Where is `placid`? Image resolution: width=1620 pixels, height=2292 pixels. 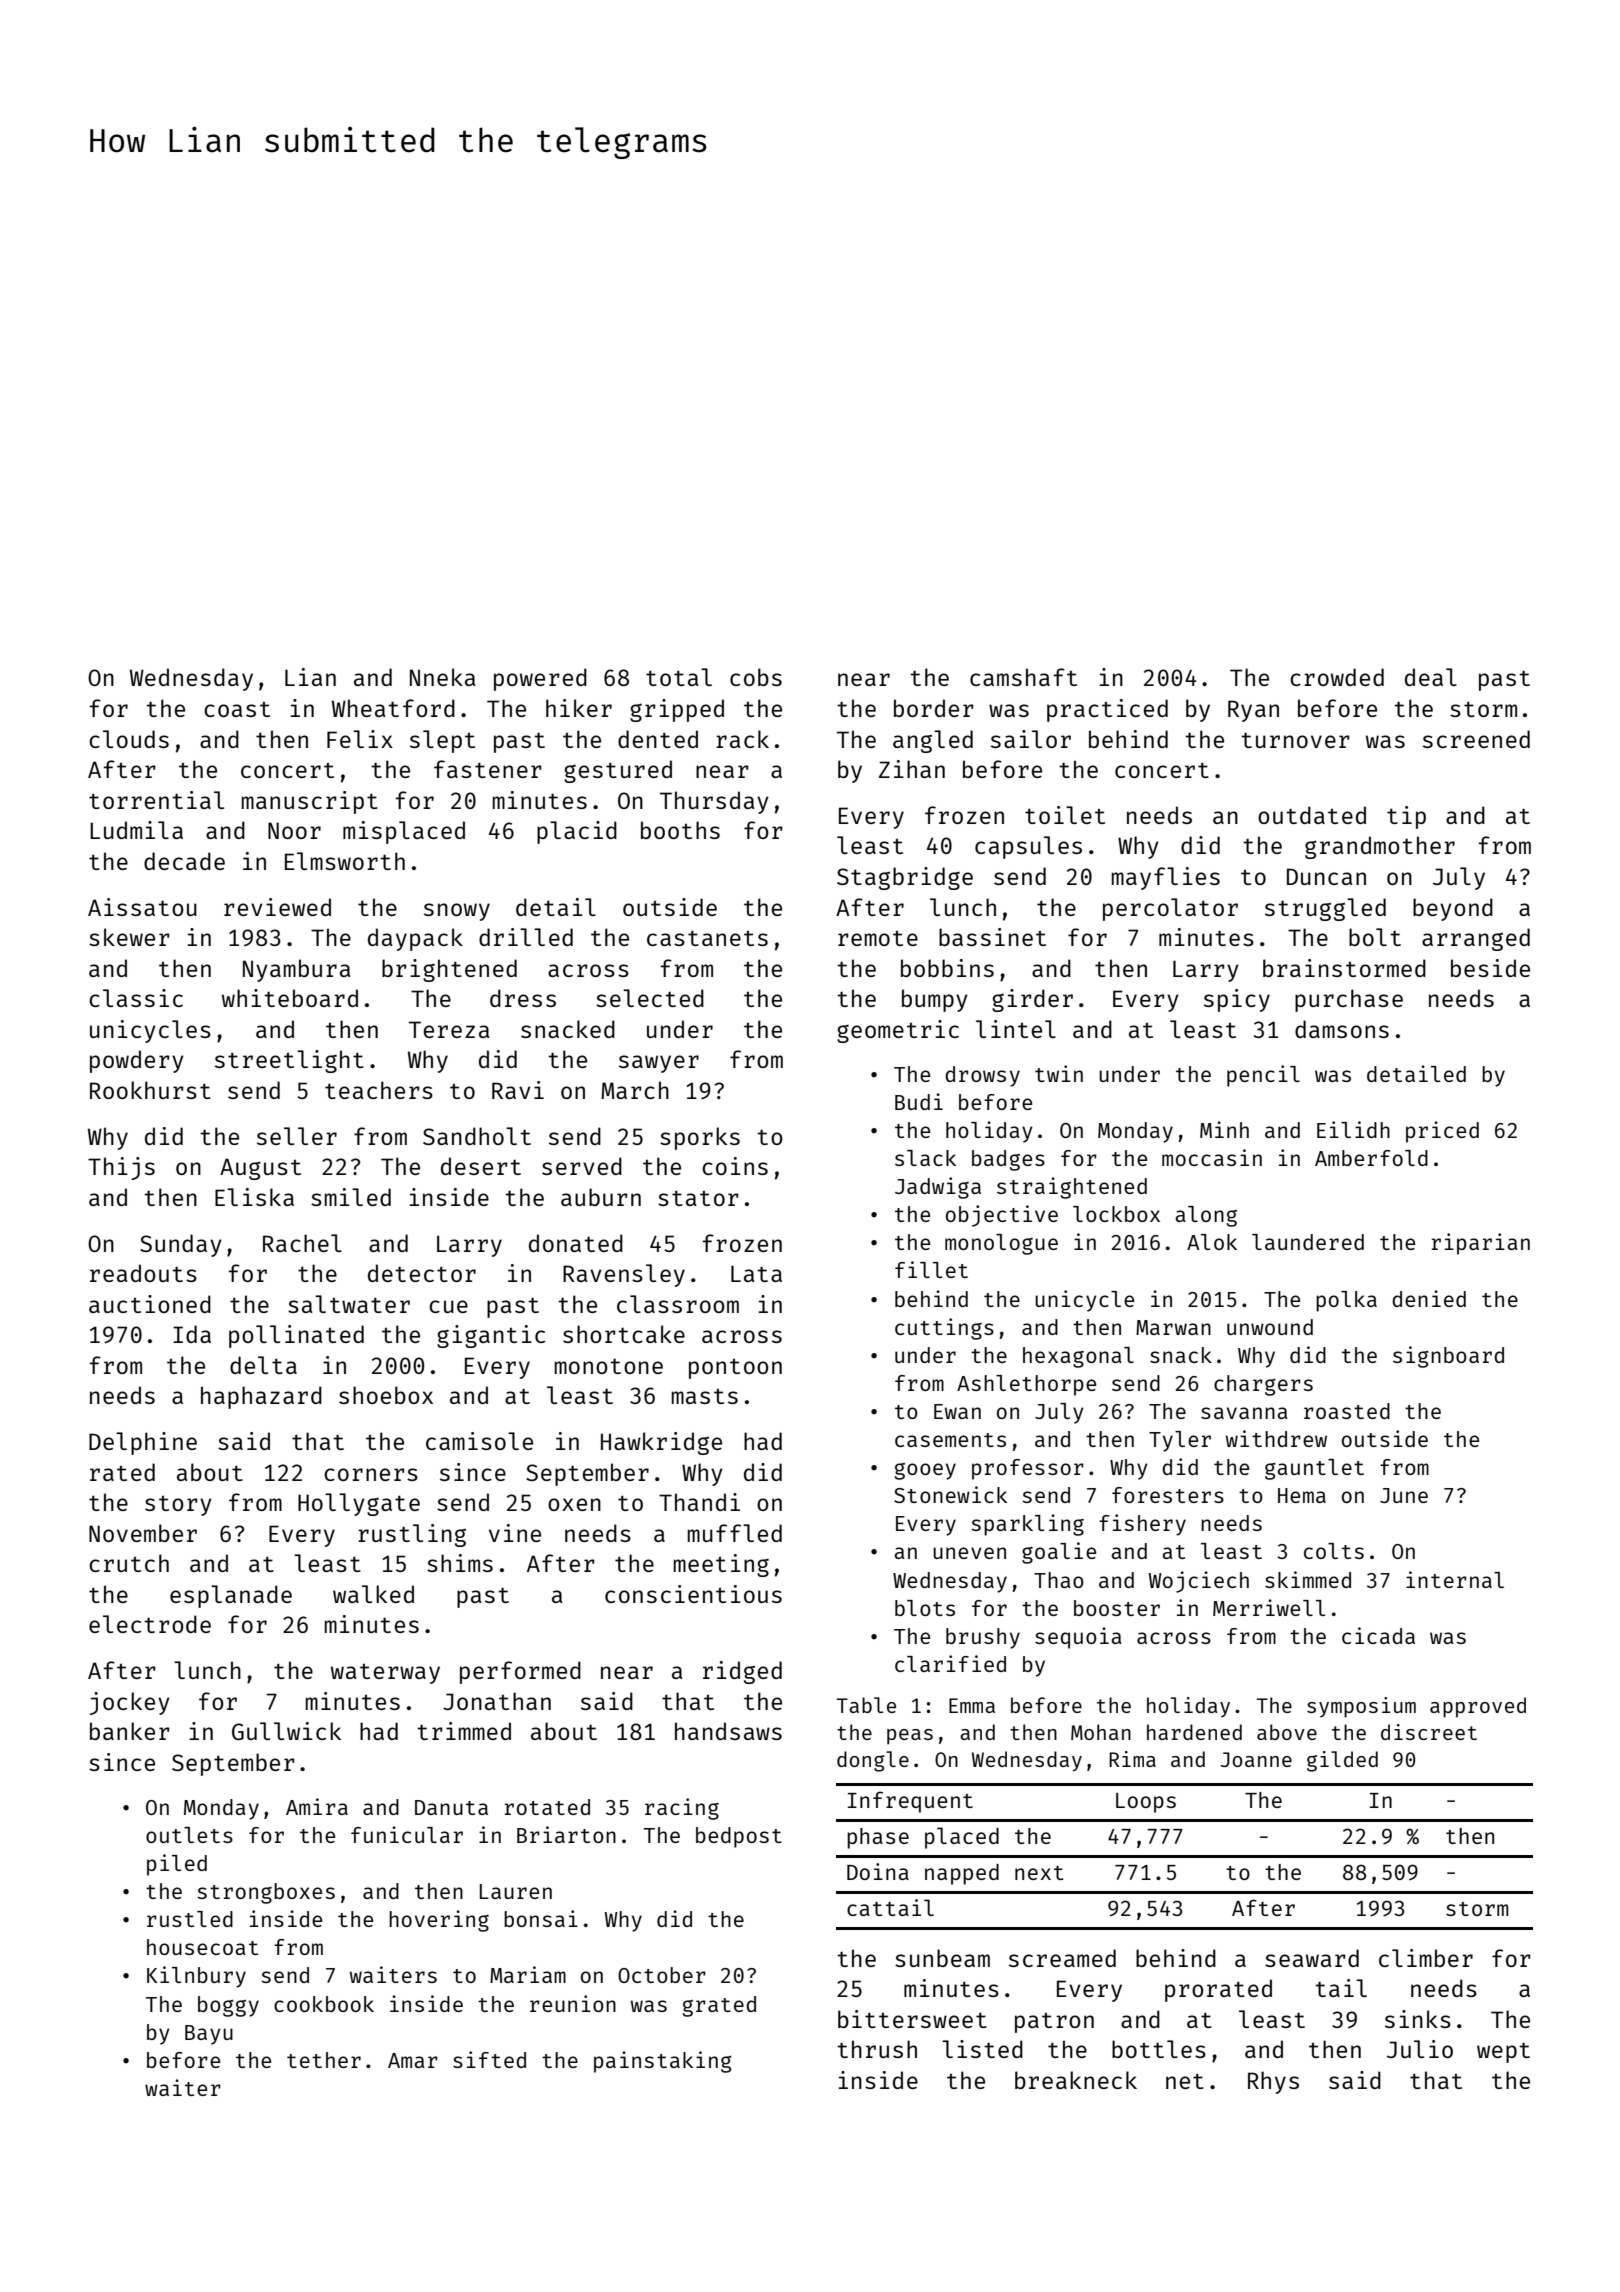 placid is located at coordinates (577, 832).
